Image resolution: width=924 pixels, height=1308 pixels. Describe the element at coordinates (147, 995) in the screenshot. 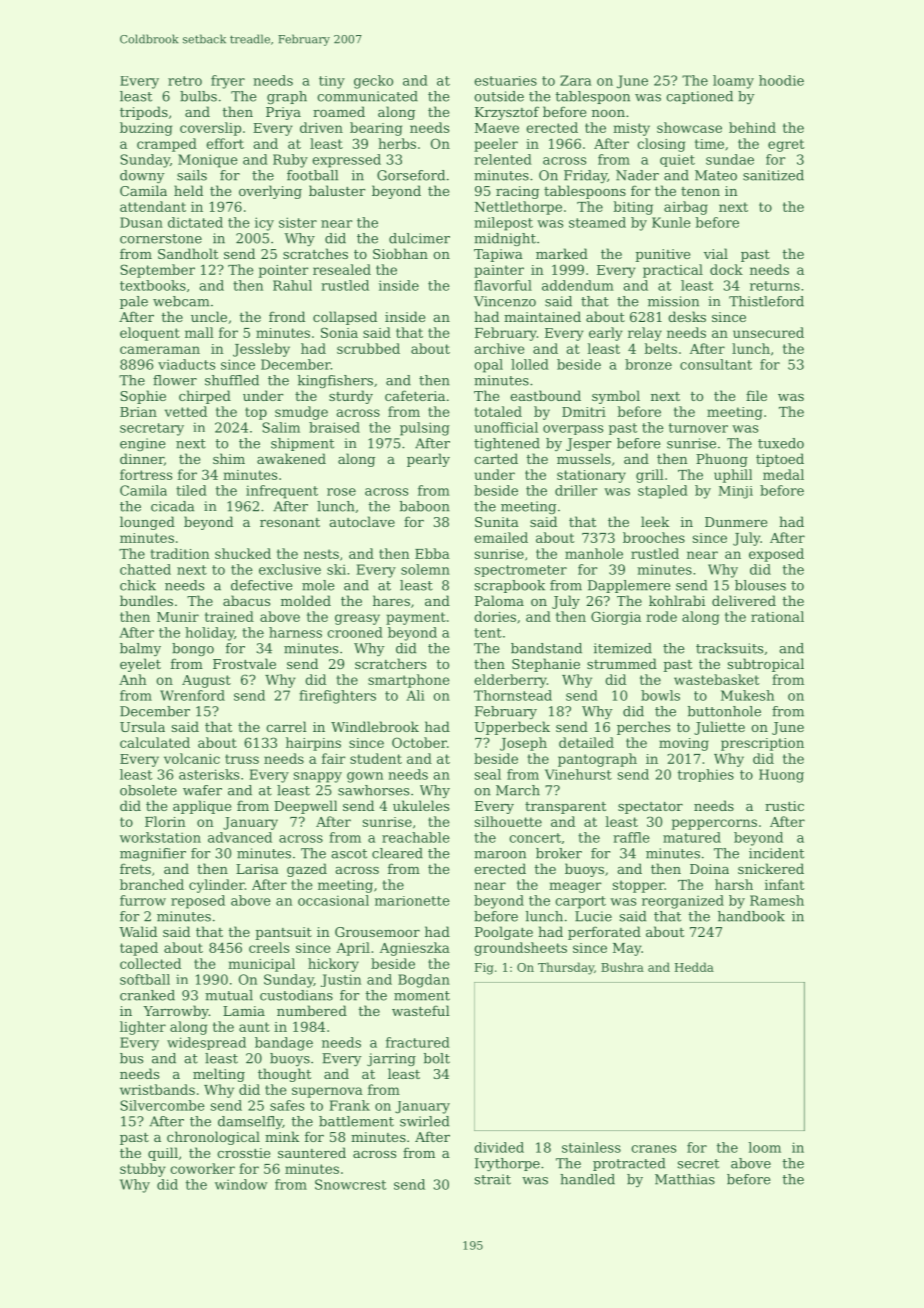

I see `cranked` at that location.
